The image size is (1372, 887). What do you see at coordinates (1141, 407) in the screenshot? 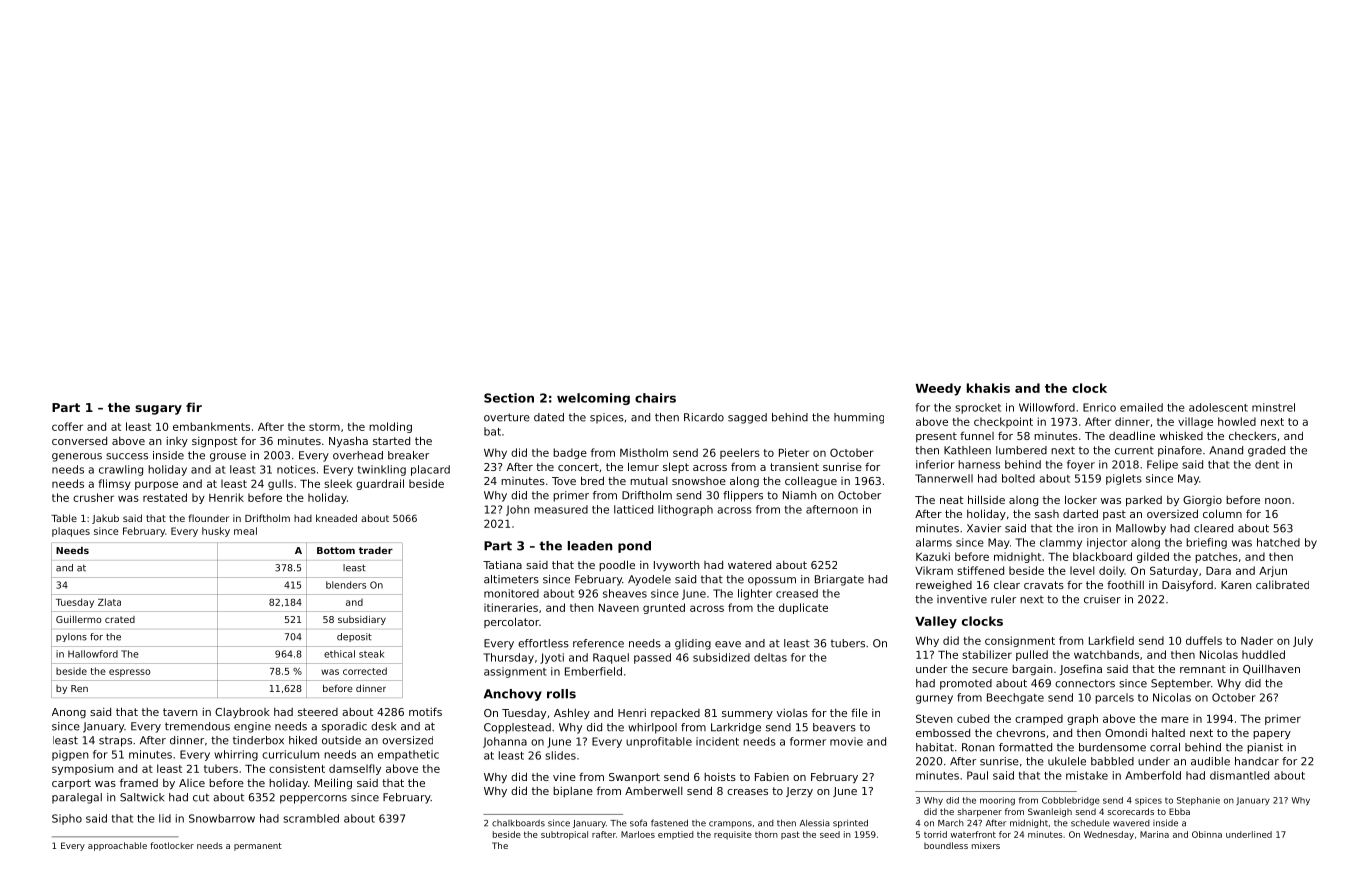
I see `emailed` at bounding box center [1141, 407].
